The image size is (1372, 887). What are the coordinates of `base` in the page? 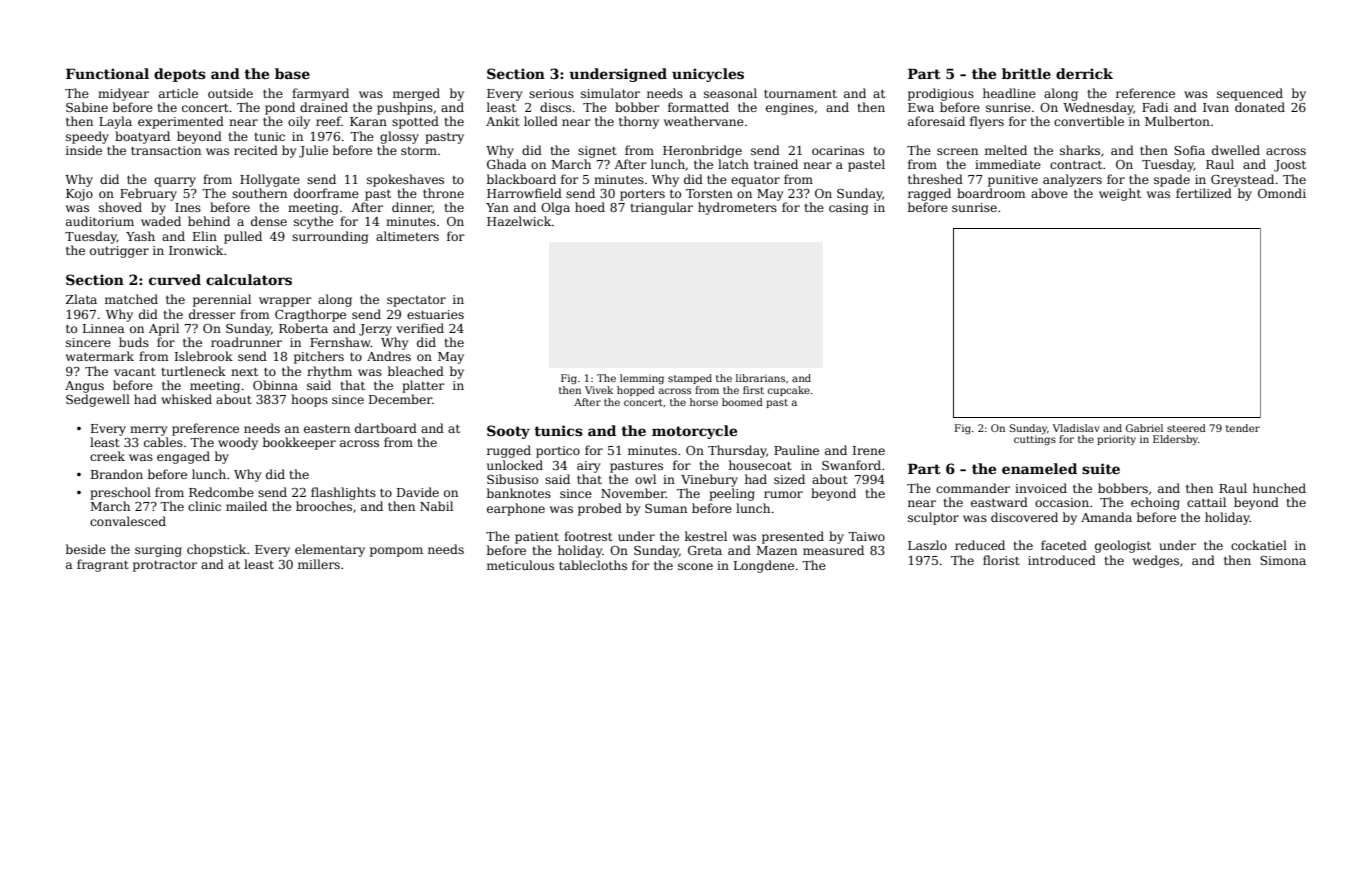 It's located at (292, 73).
